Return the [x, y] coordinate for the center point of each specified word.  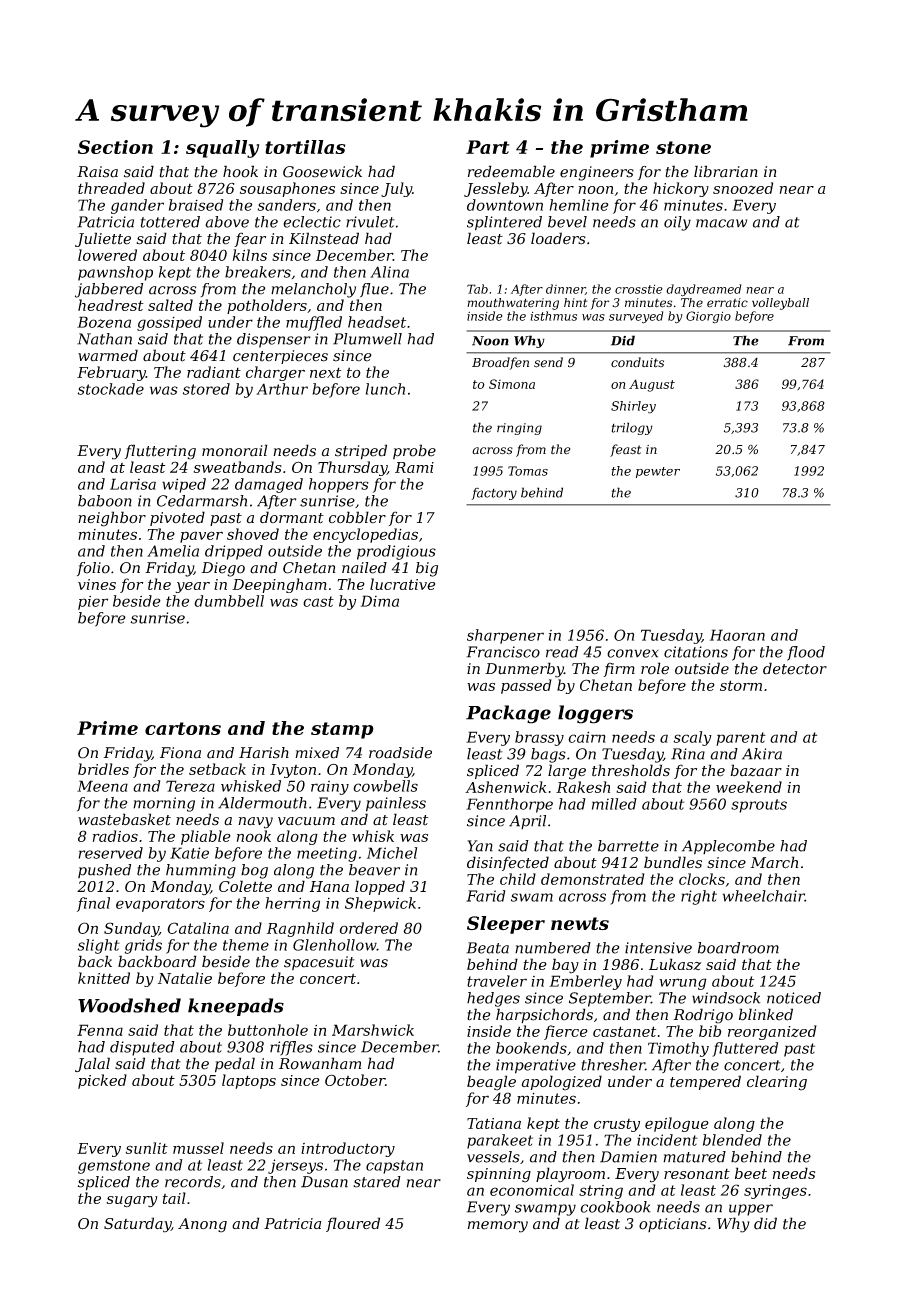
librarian [726, 171]
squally [222, 149]
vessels [493, 1157]
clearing [777, 1083]
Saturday [137, 1225]
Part [488, 147]
